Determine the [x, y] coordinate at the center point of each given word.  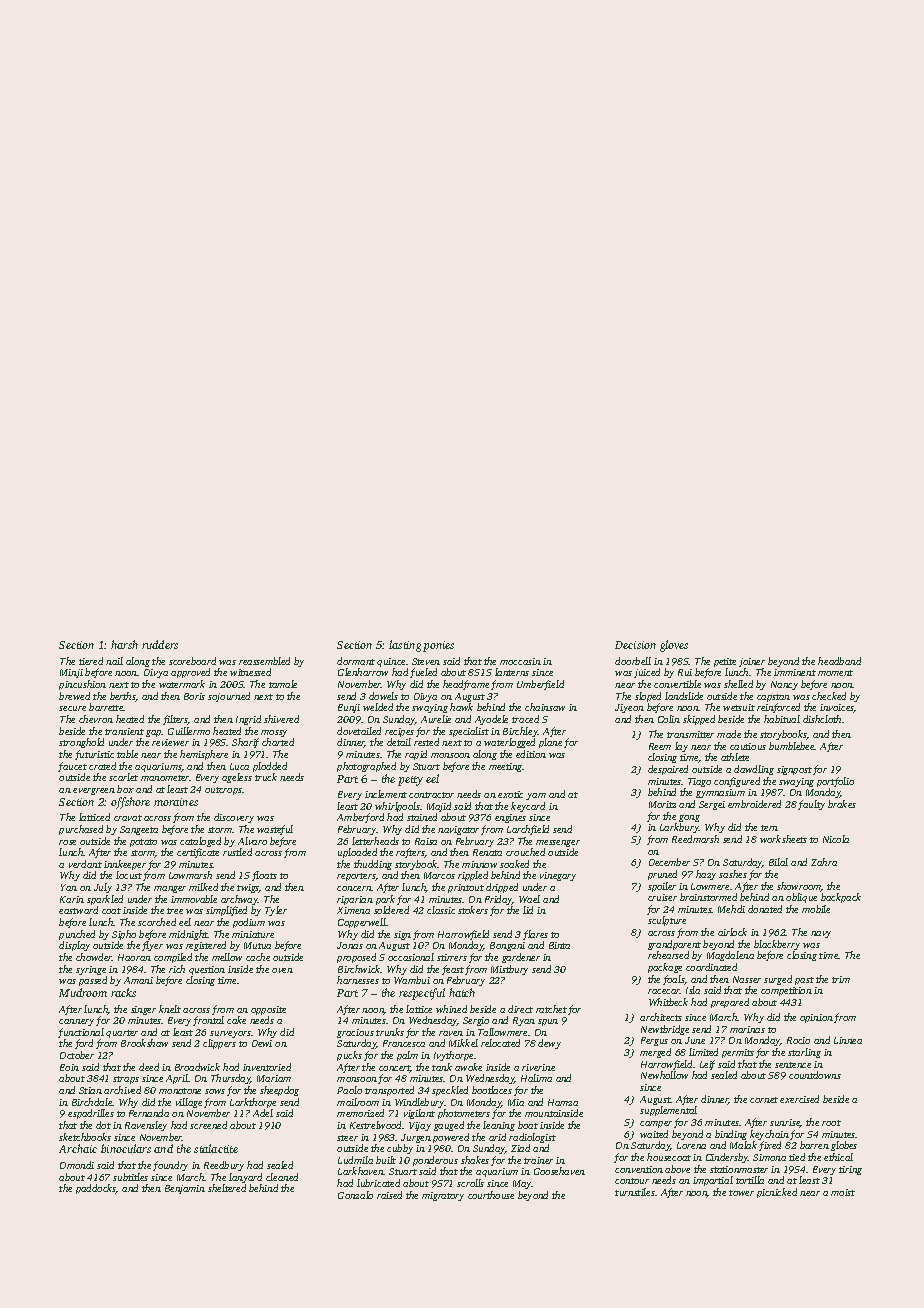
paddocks [96, 1189]
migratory [443, 1196]
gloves [674, 646]
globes [844, 1146]
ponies [438, 646]
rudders [160, 644]
